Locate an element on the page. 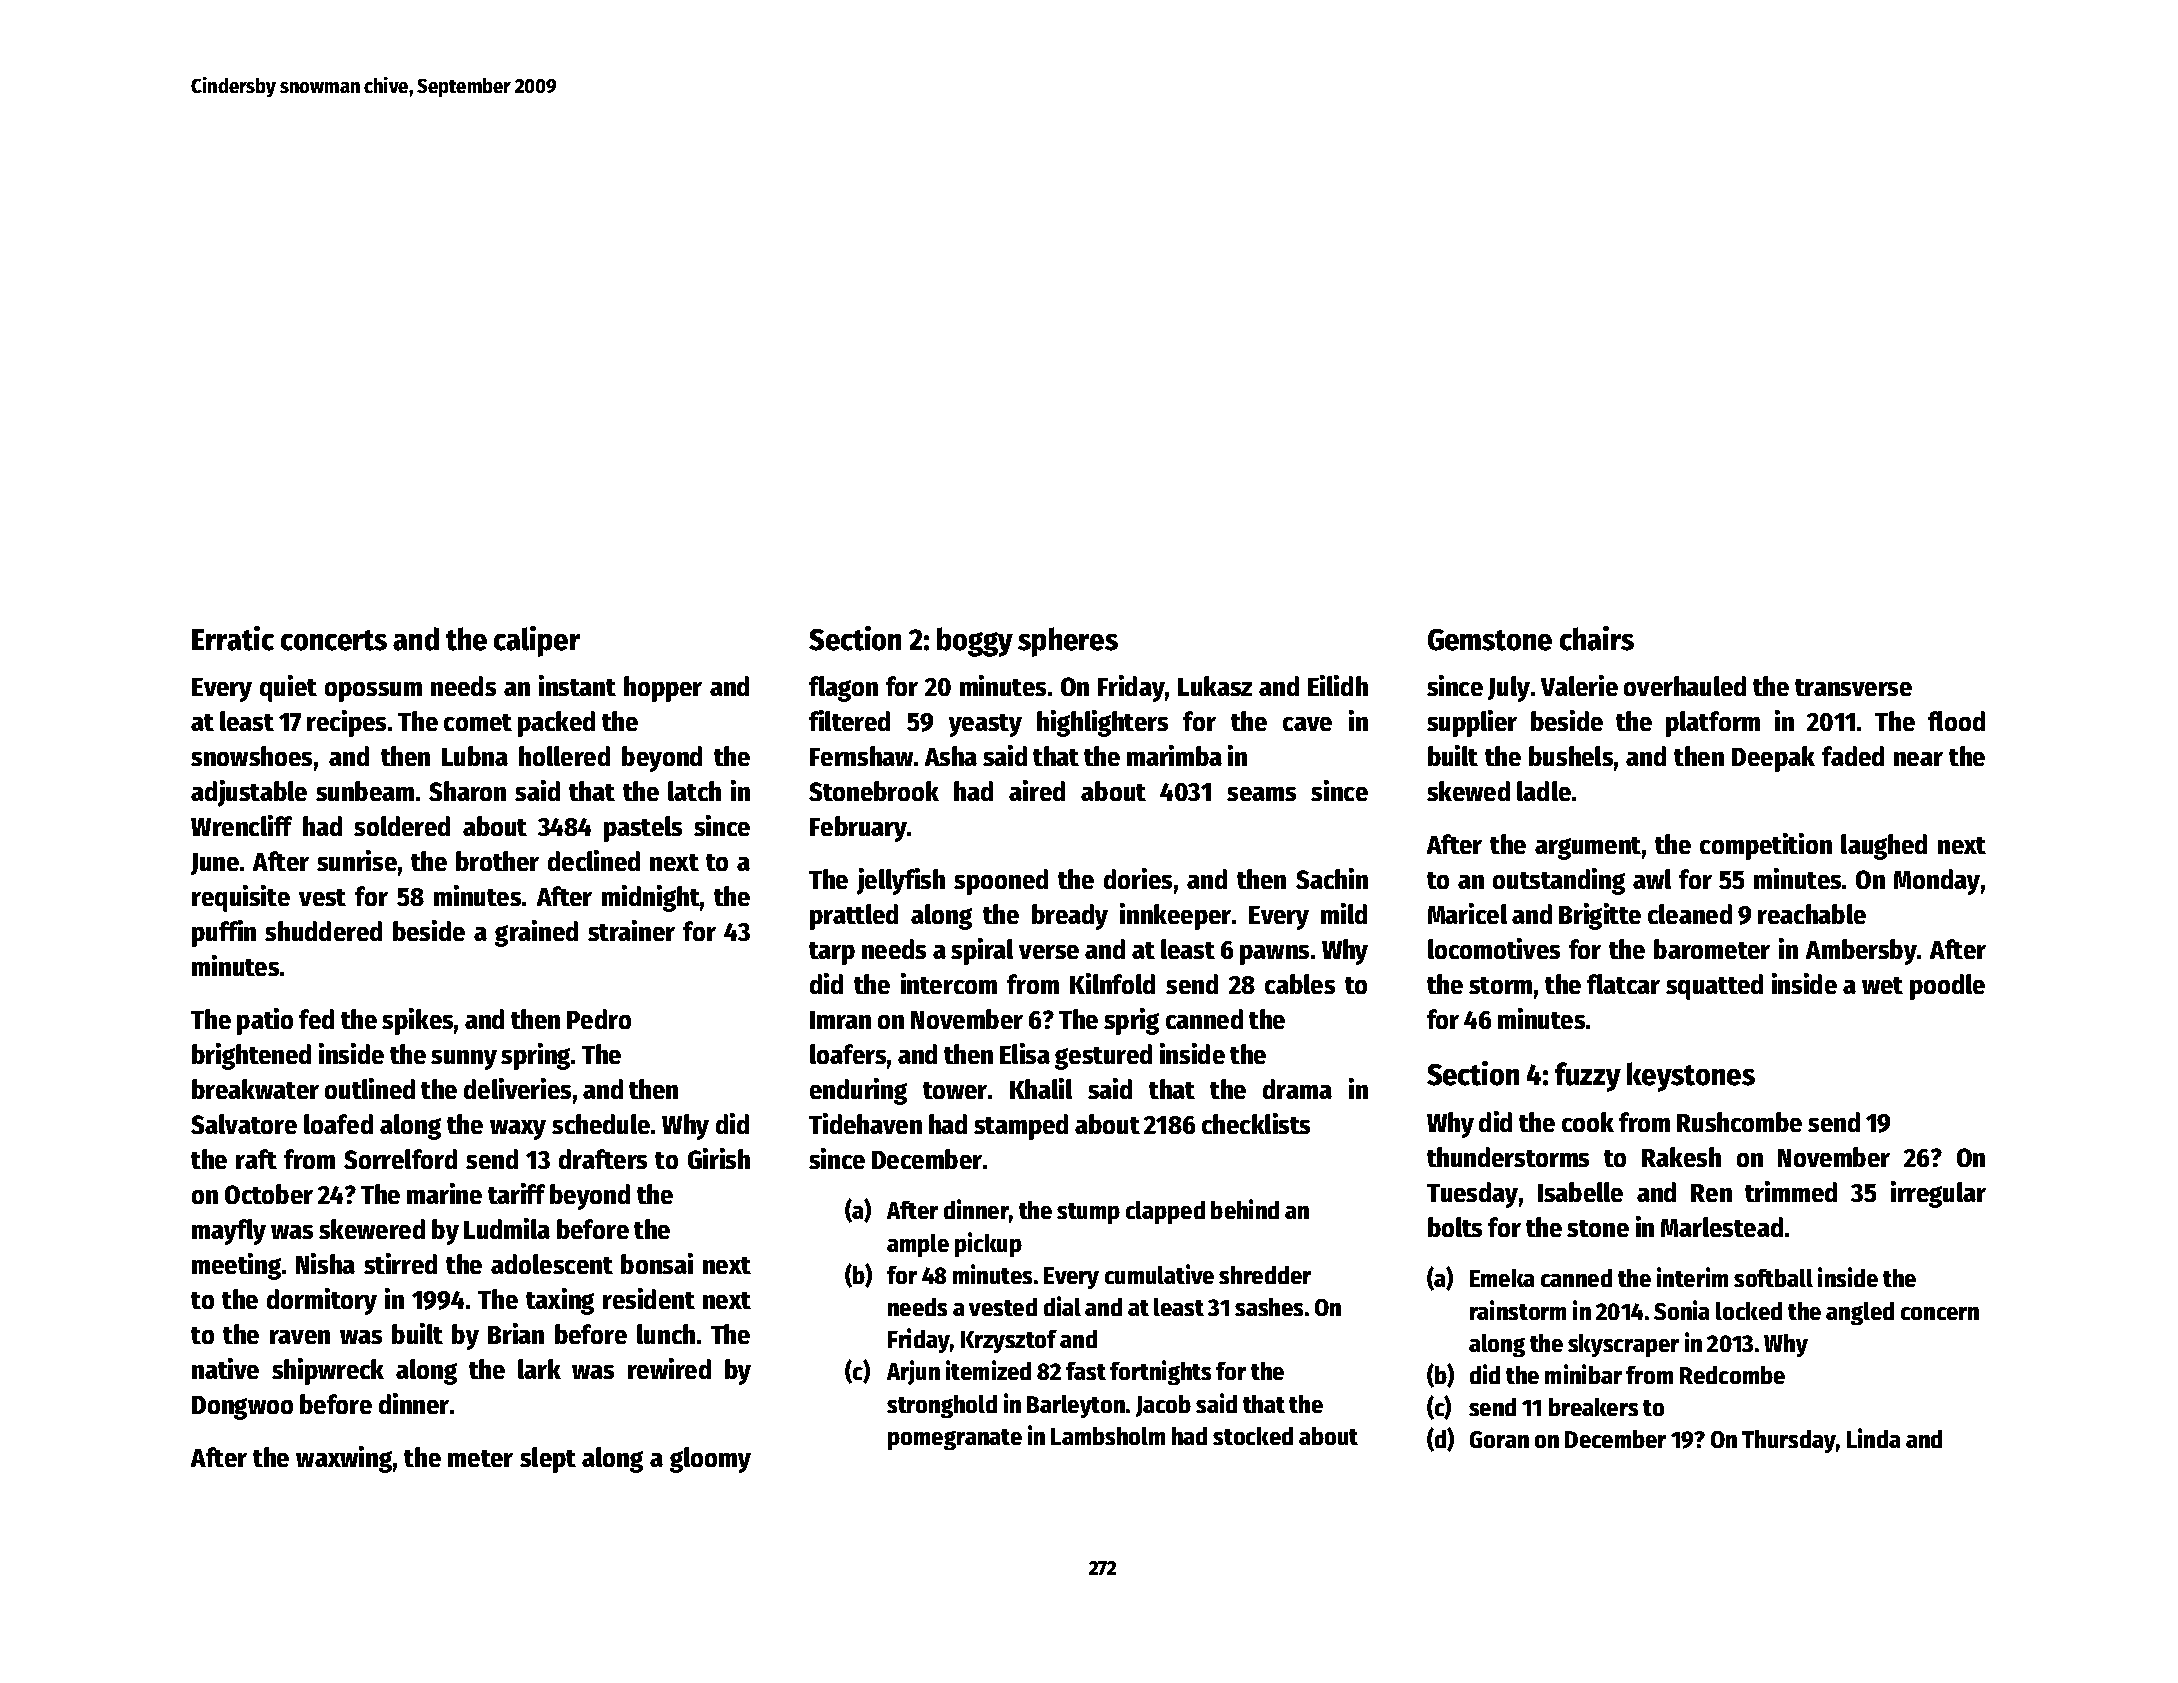  tower is located at coordinates (955, 1090).
